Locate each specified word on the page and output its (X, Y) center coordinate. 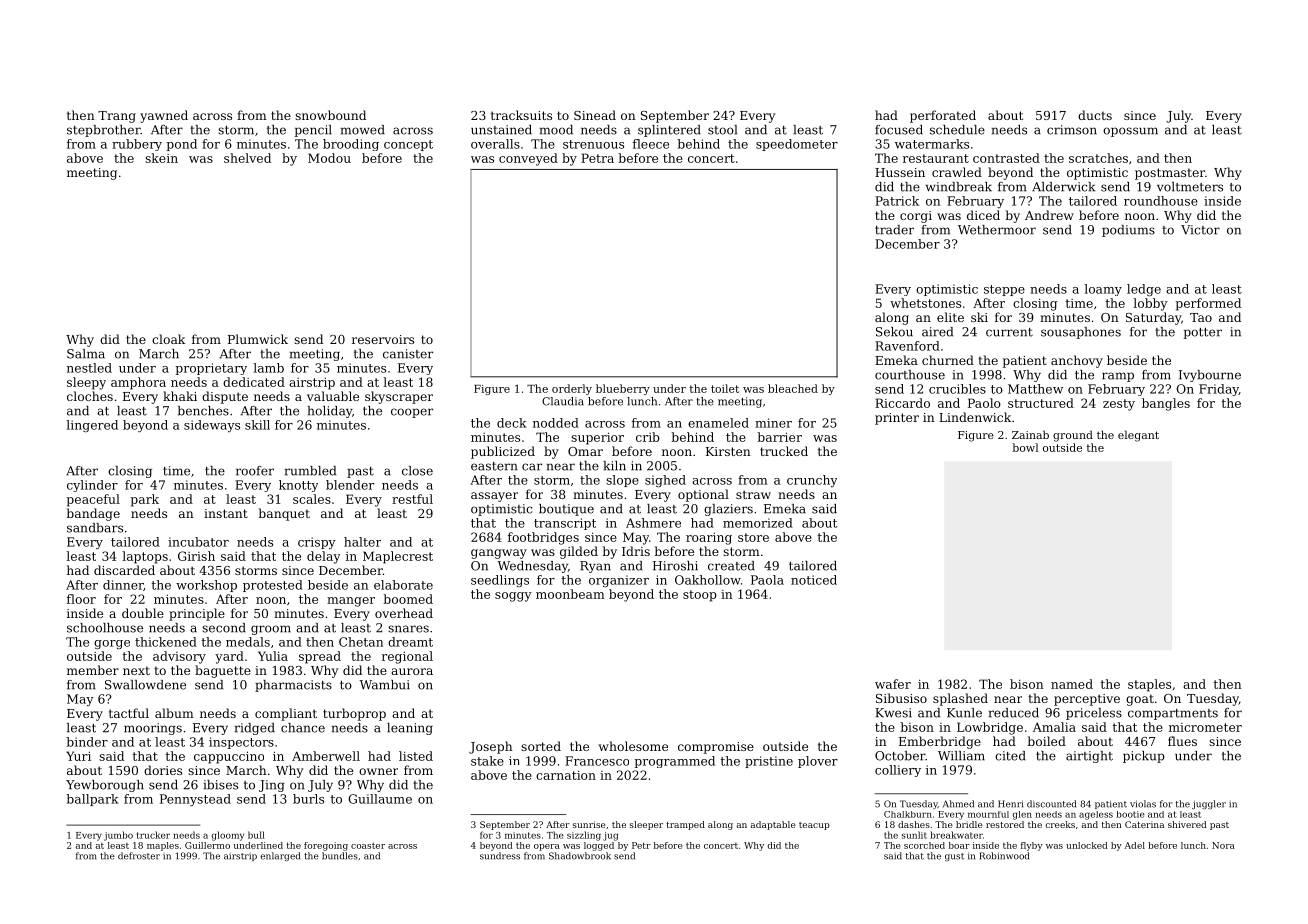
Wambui (384, 685)
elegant (1138, 436)
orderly (572, 389)
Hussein (900, 172)
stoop (700, 596)
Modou (329, 158)
